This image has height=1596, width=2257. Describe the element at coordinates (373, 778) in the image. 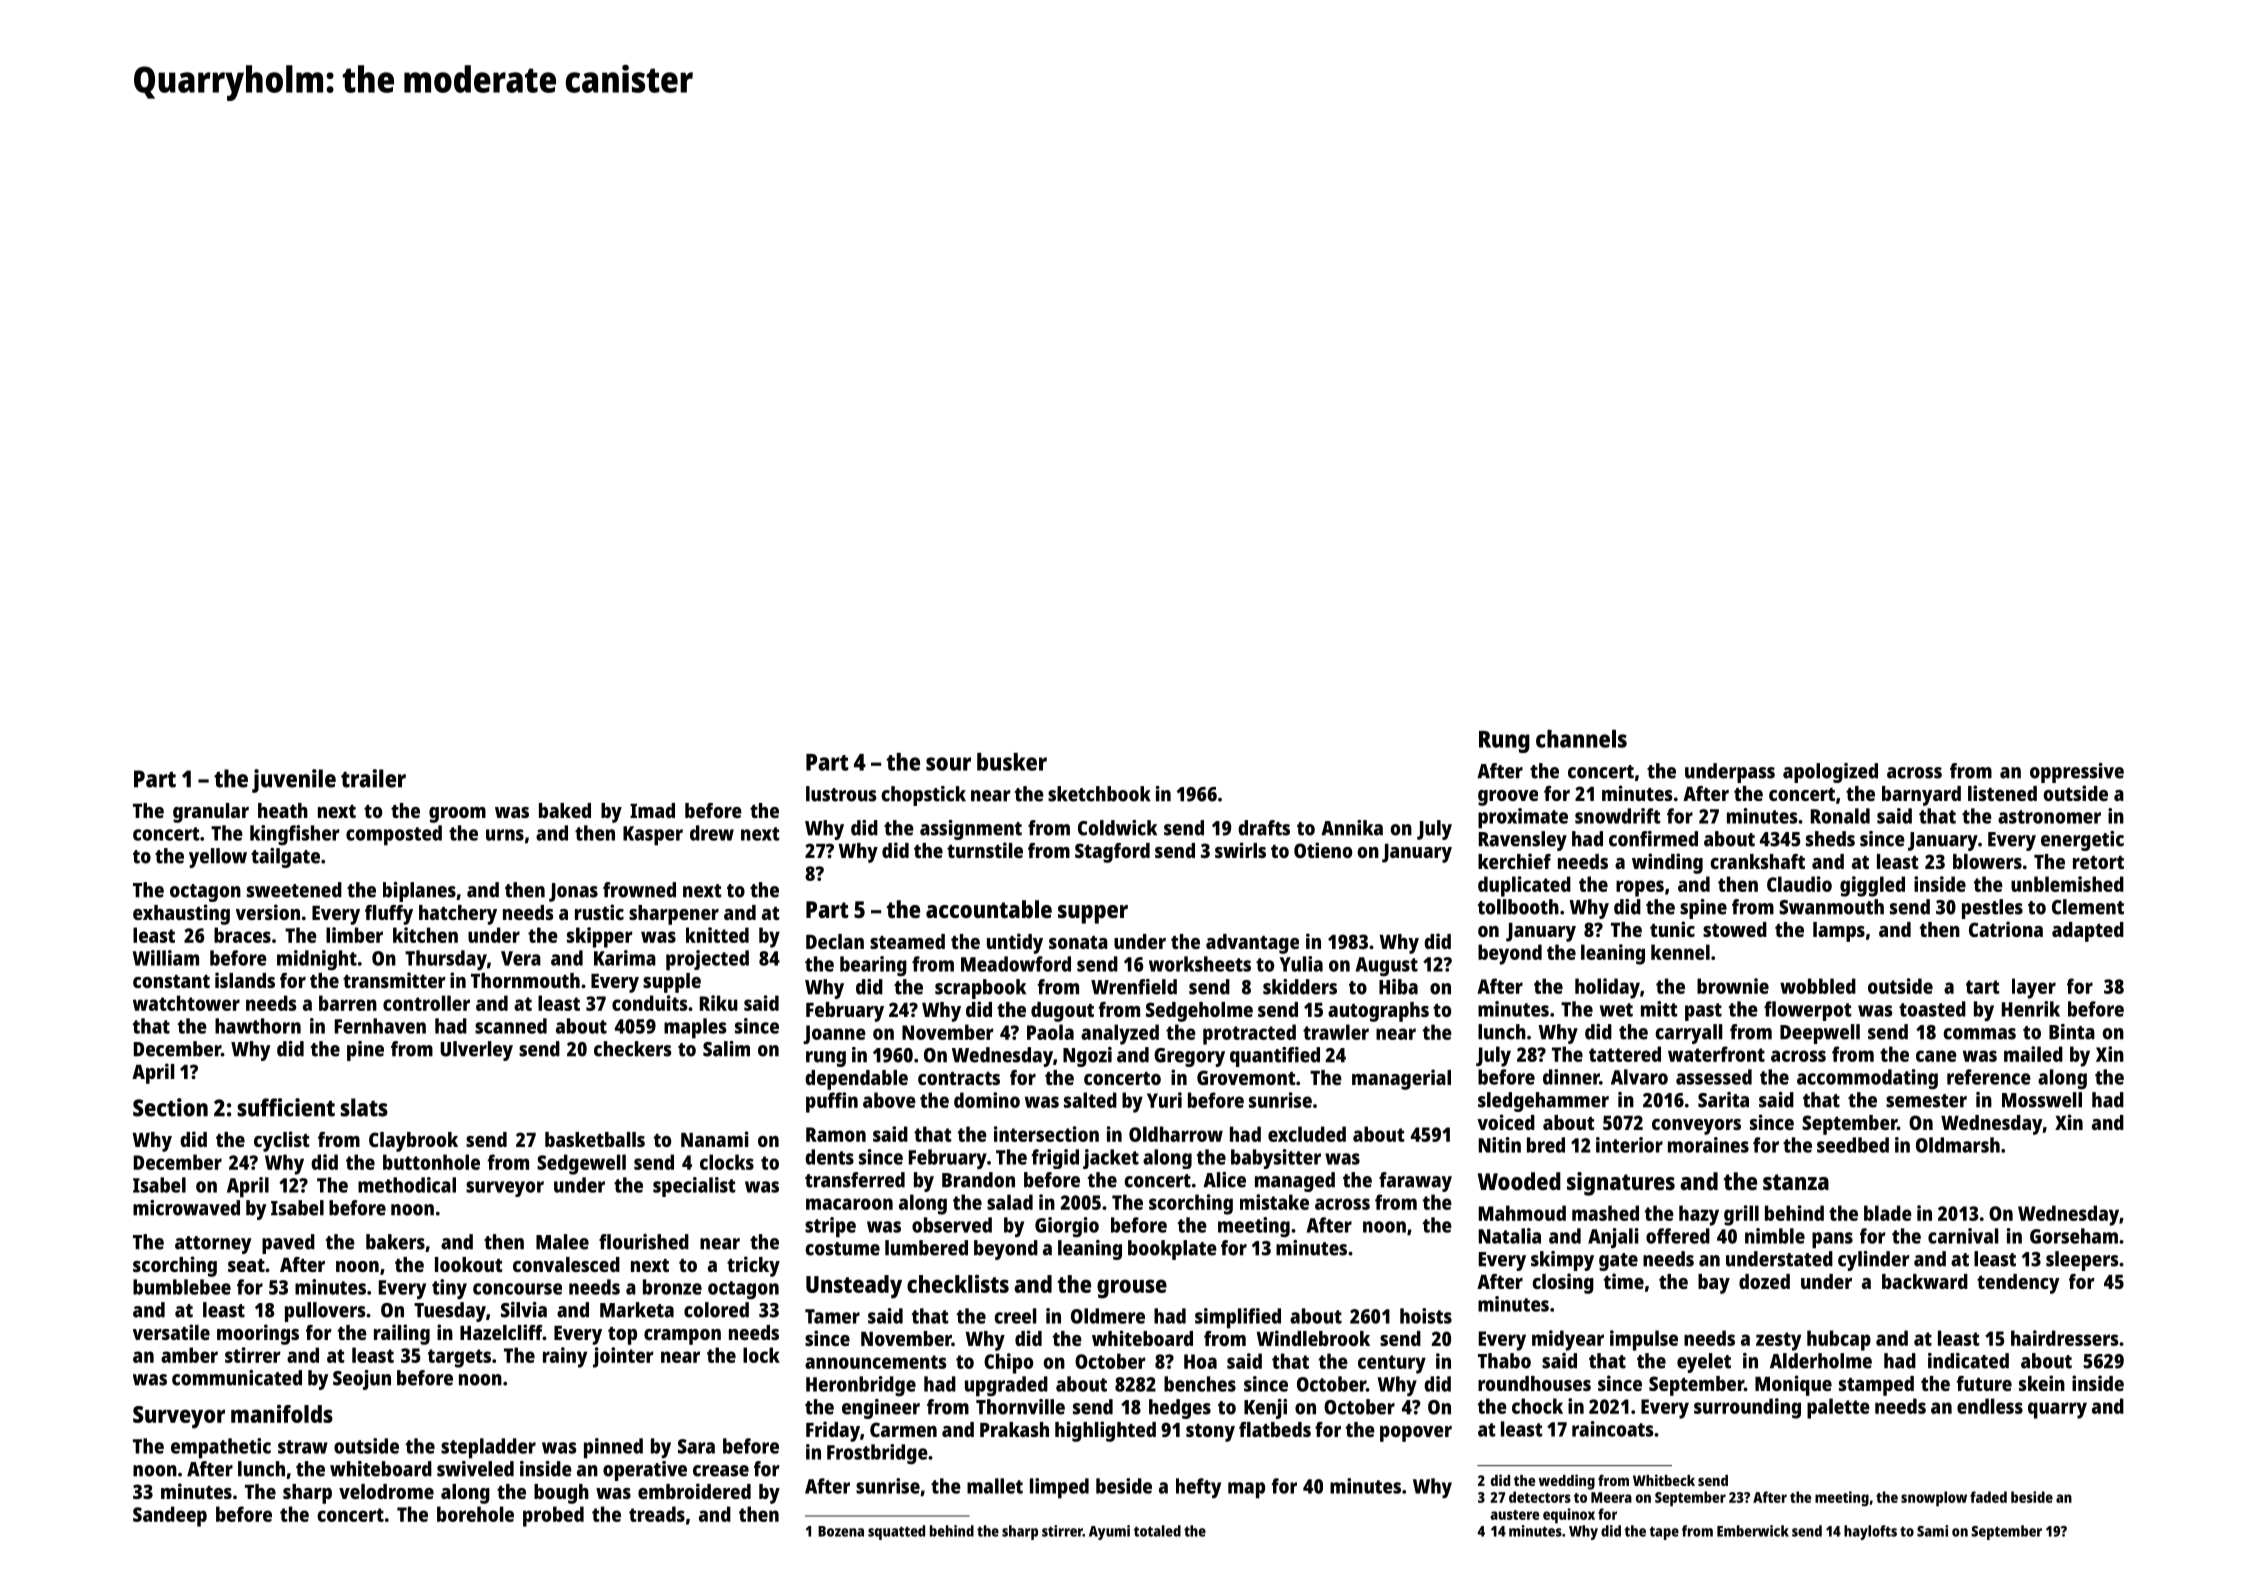

I see `trailer` at that location.
